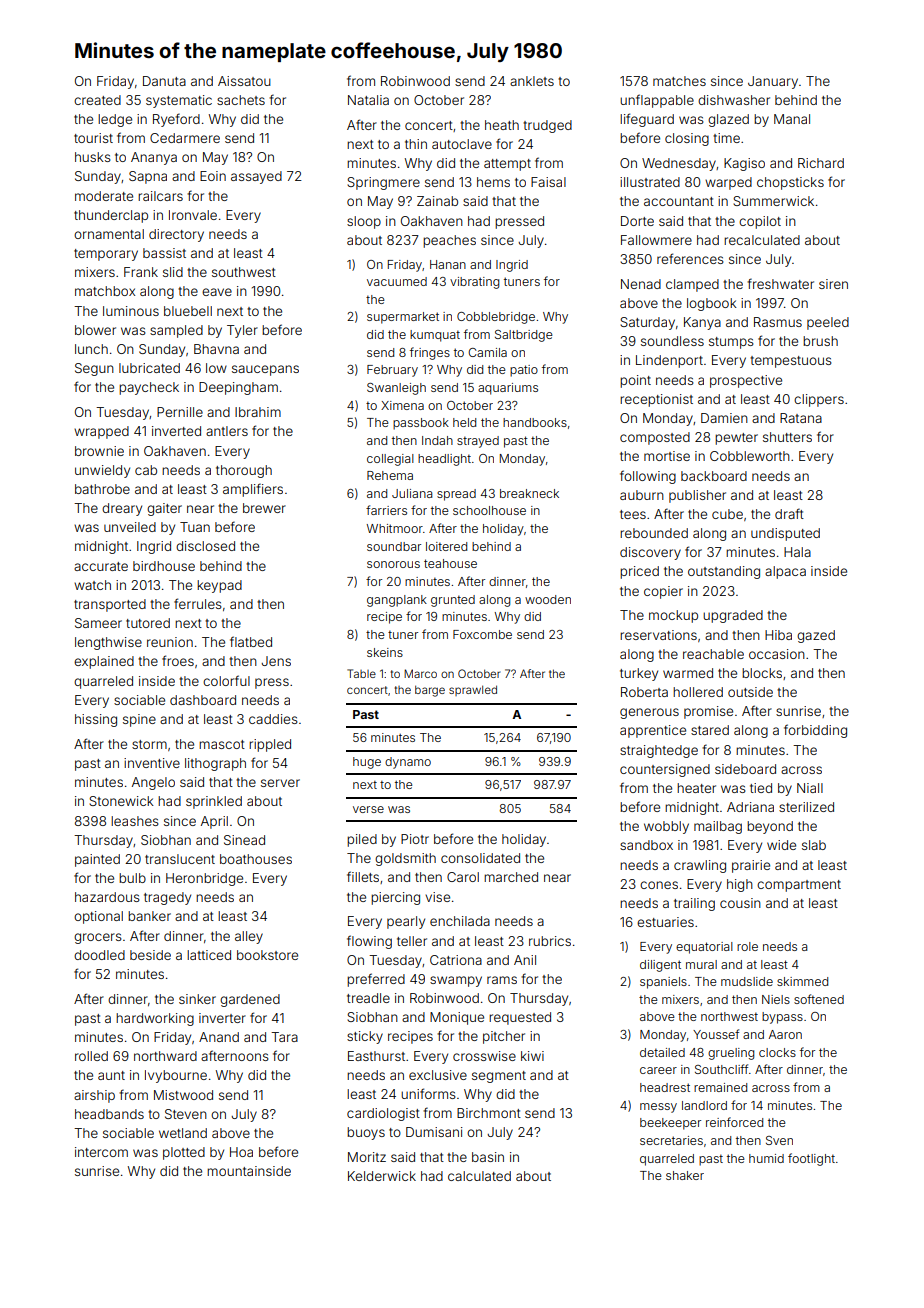 Image resolution: width=924 pixels, height=1308 pixels. Describe the element at coordinates (478, 442) in the page. I see `strayed` at that location.
